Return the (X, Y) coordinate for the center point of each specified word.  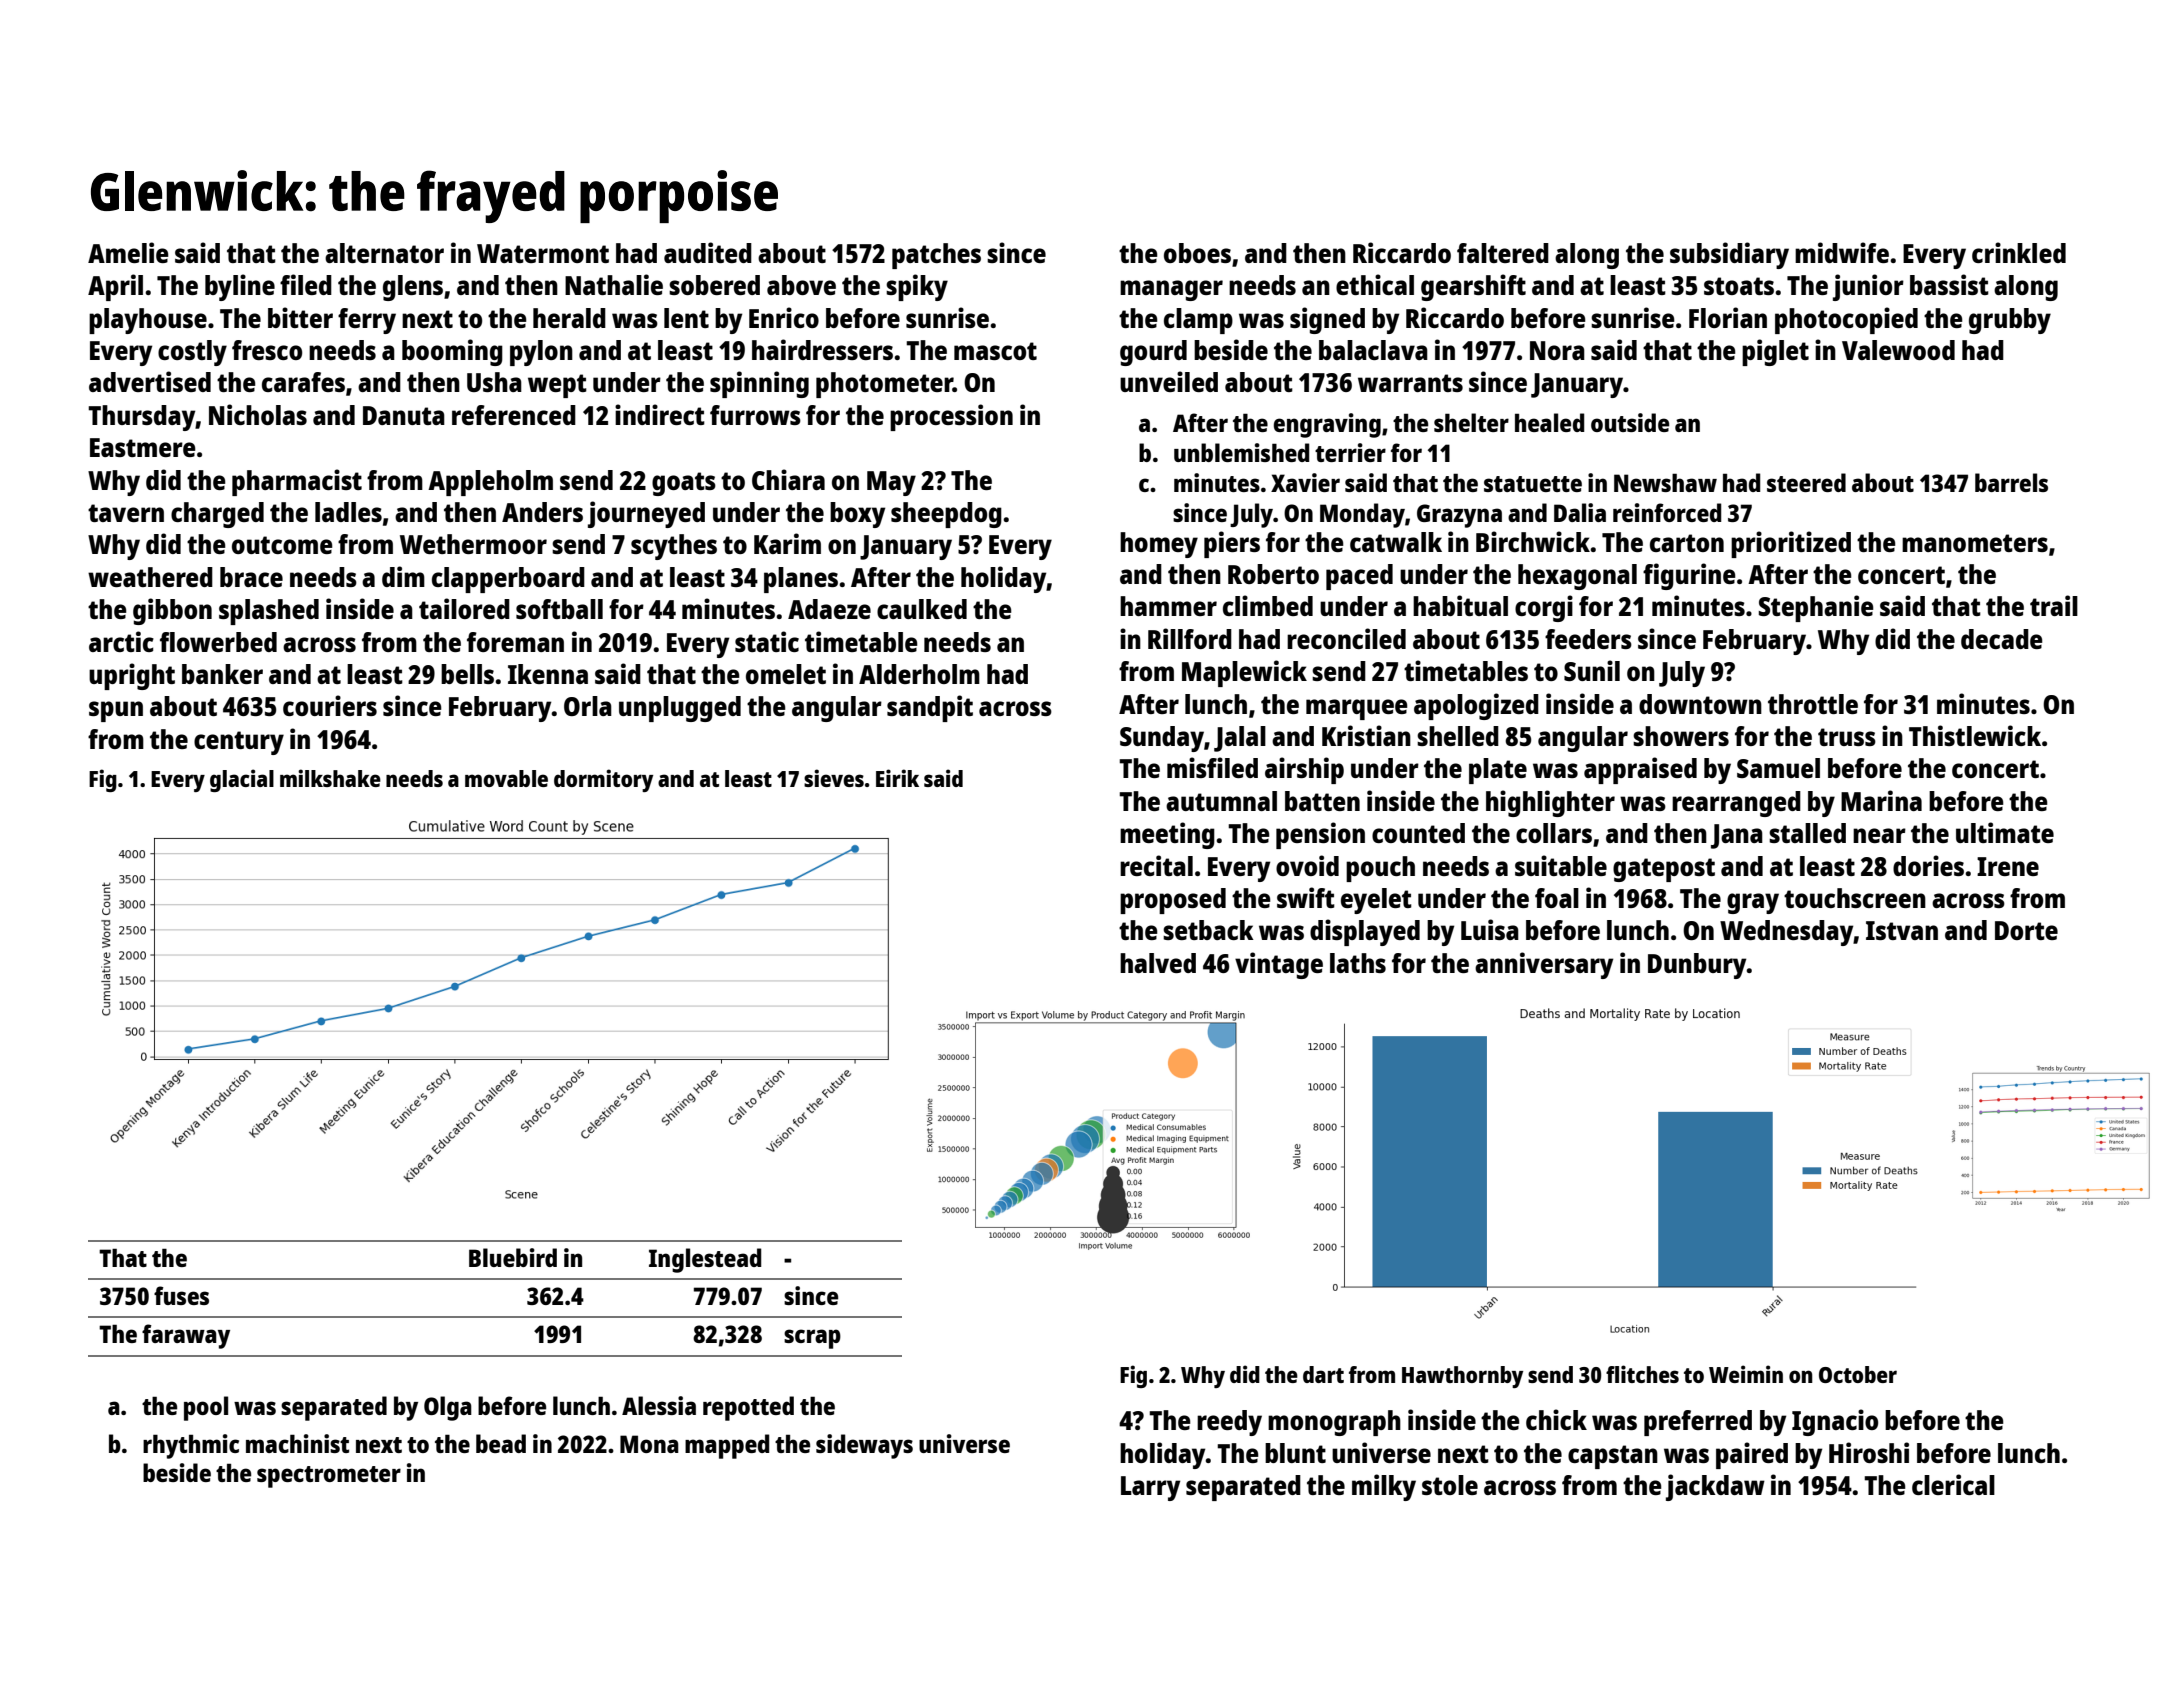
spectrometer (329, 1477)
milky (1384, 1487)
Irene (2008, 866)
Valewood (1898, 350)
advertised (150, 381)
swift (1306, 897)
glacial (242, 780)
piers (1232, 544)
